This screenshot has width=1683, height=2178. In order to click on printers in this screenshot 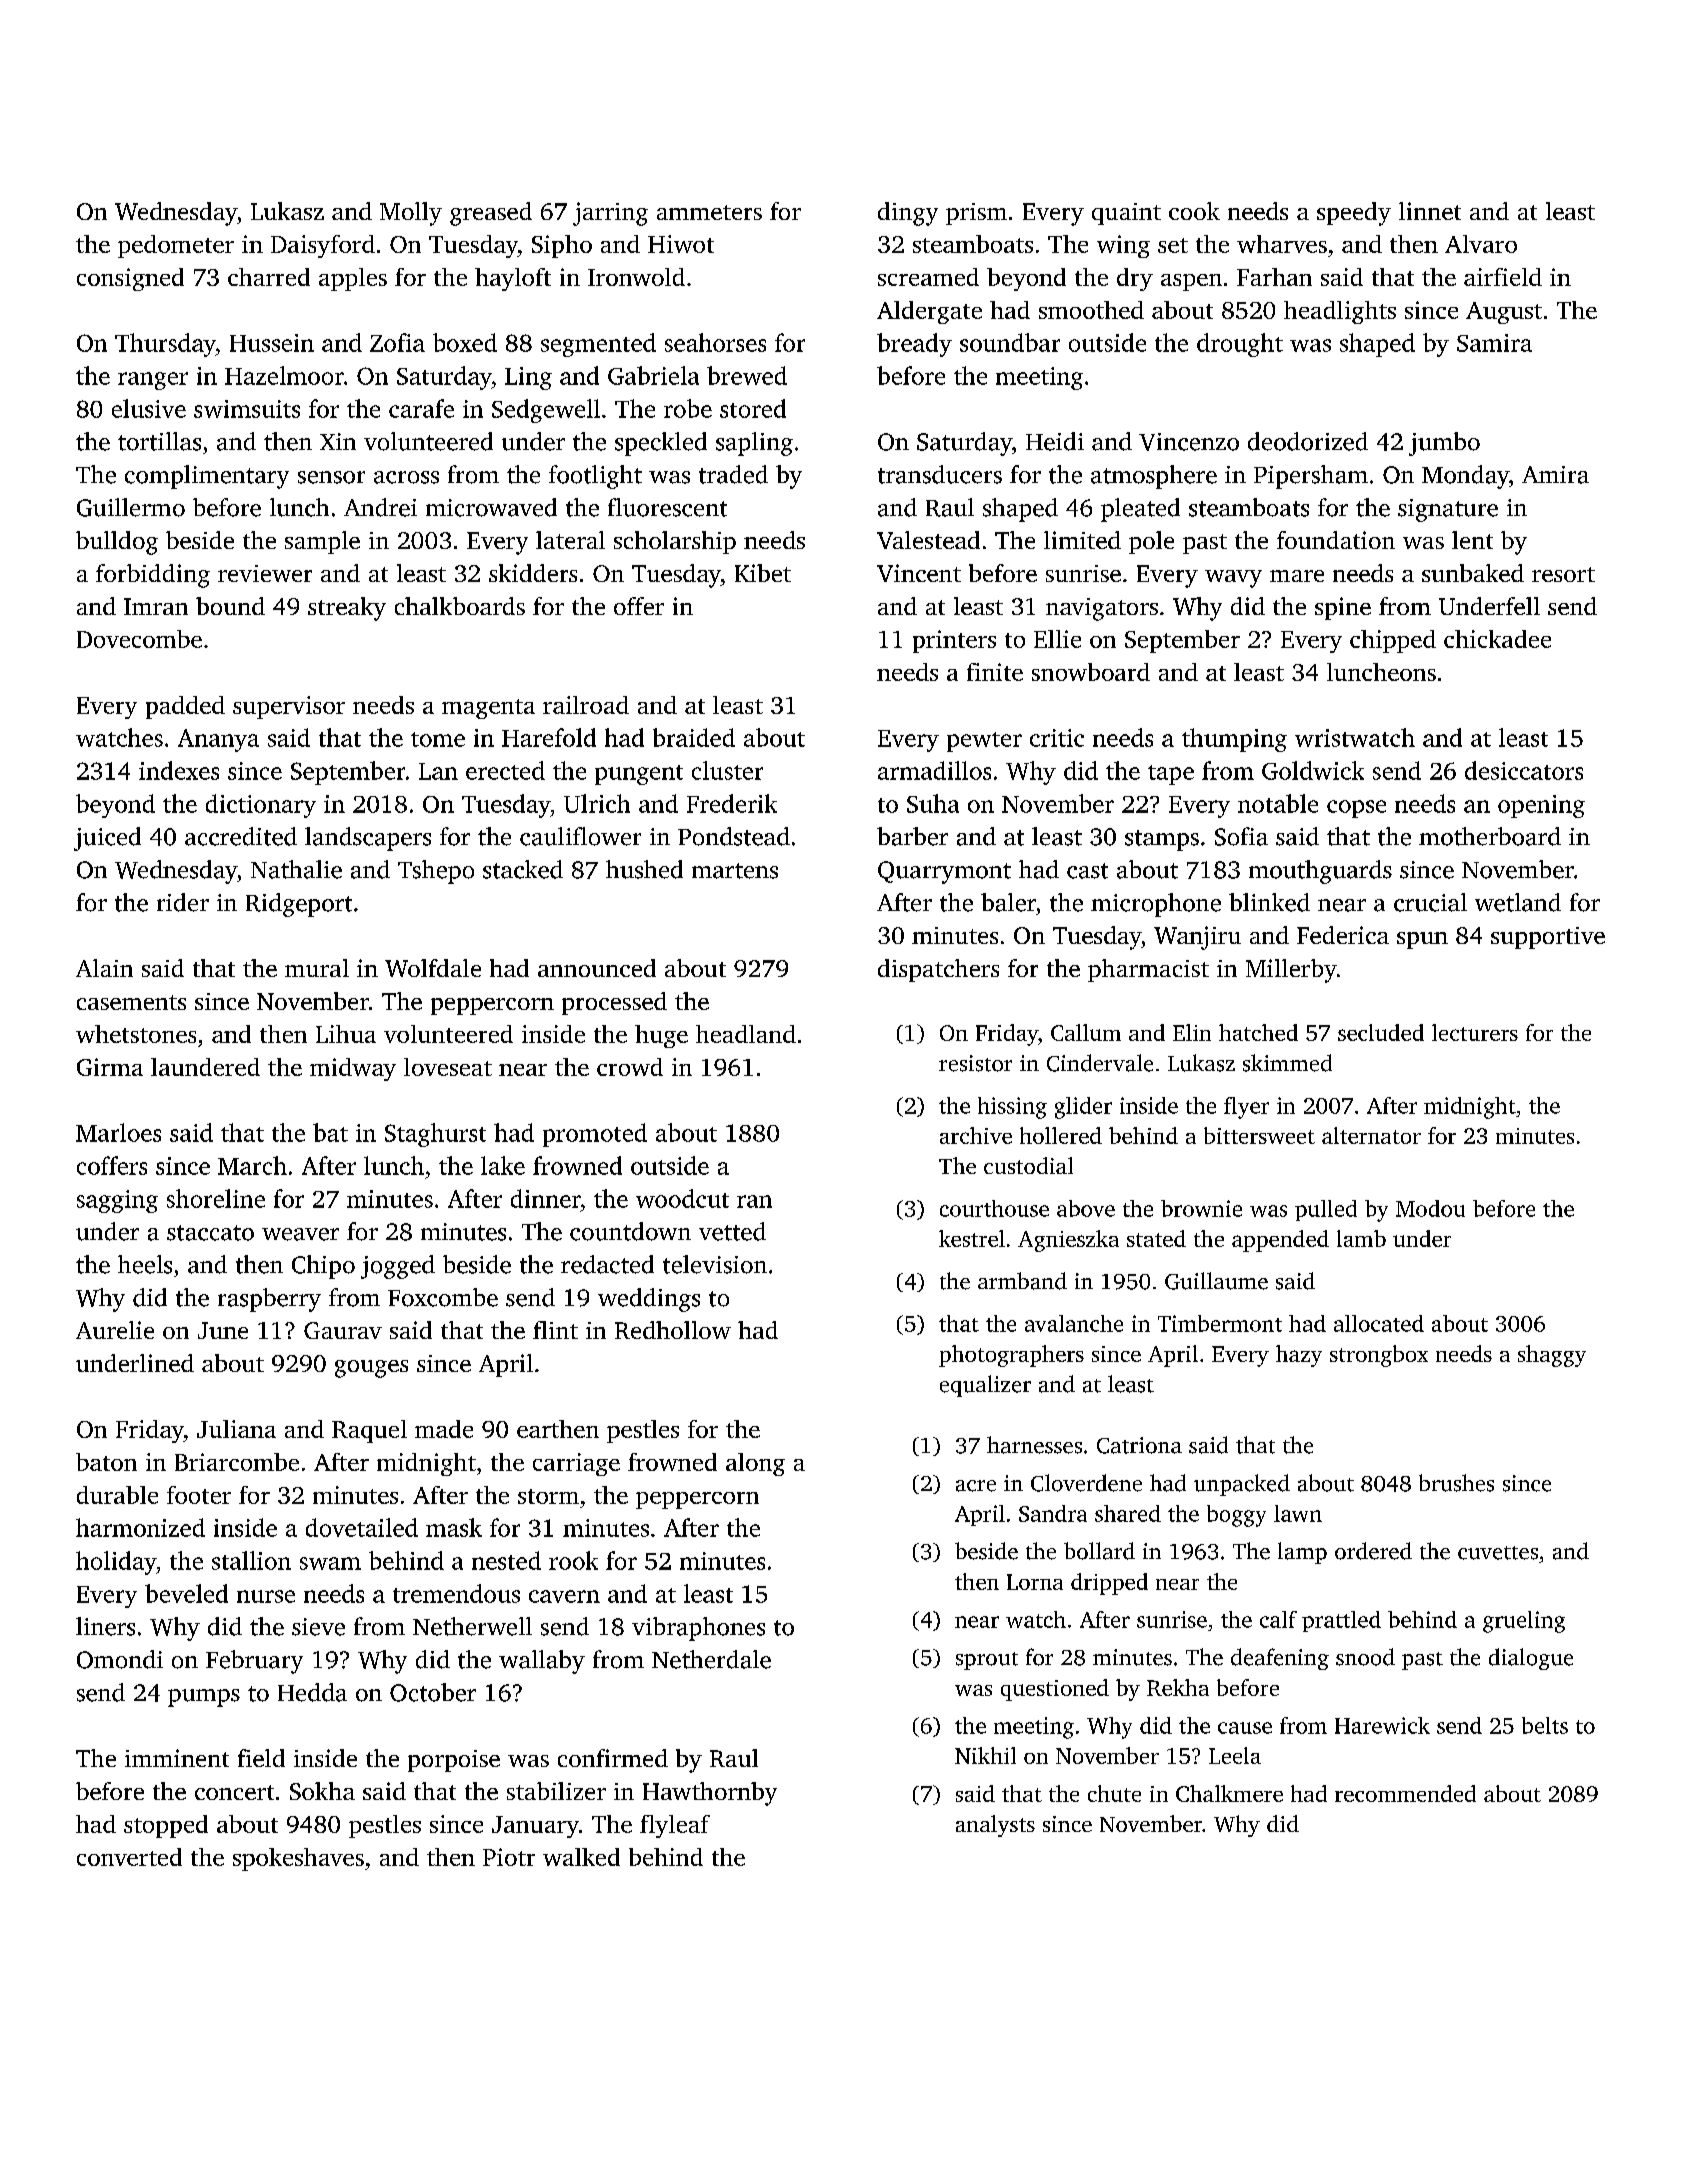, I will do `click(954, 641)`.
